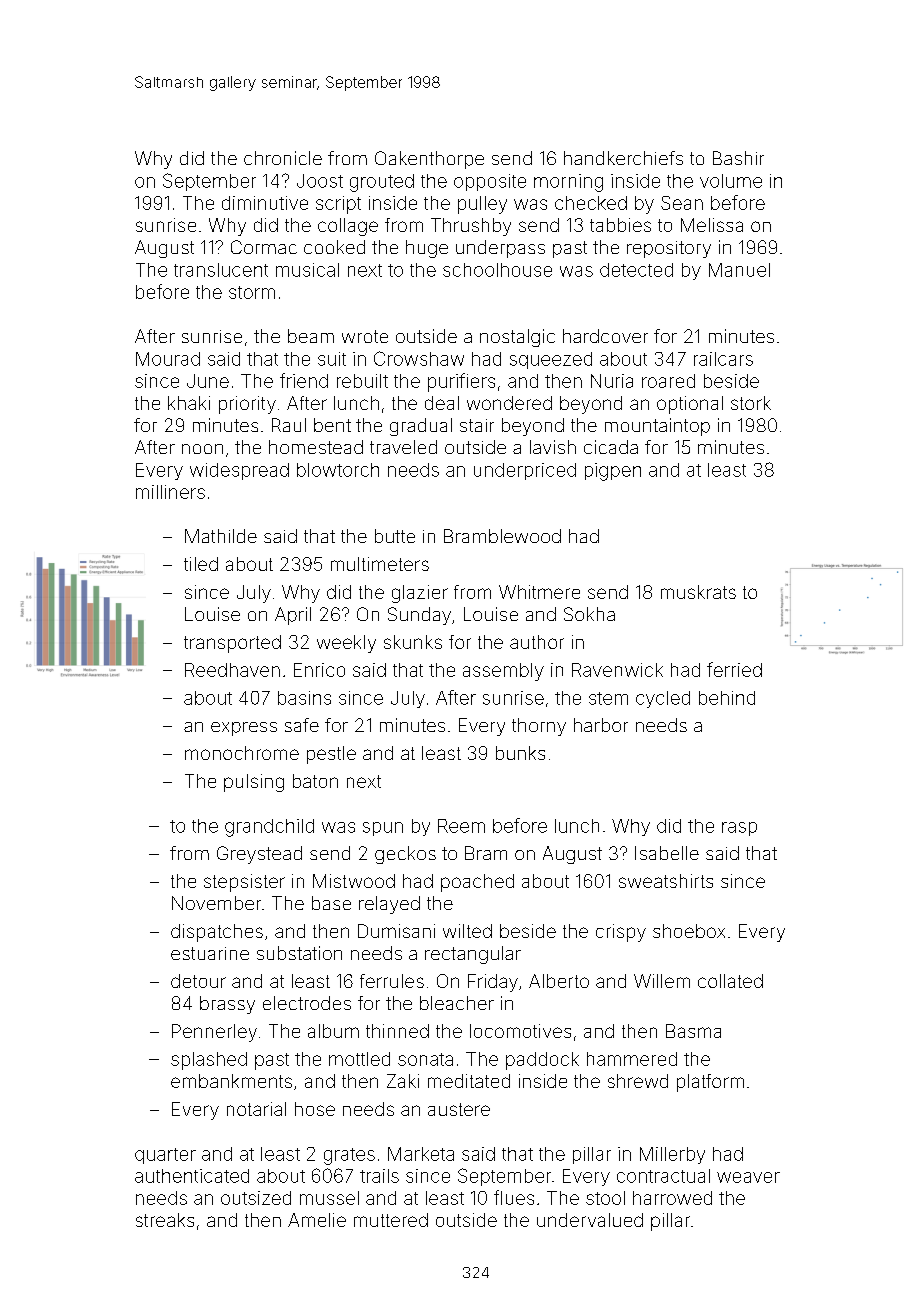  What do you see at coordinates (392, 981) in the image?
I see `ferrules` at bounding box center [392, 981].
